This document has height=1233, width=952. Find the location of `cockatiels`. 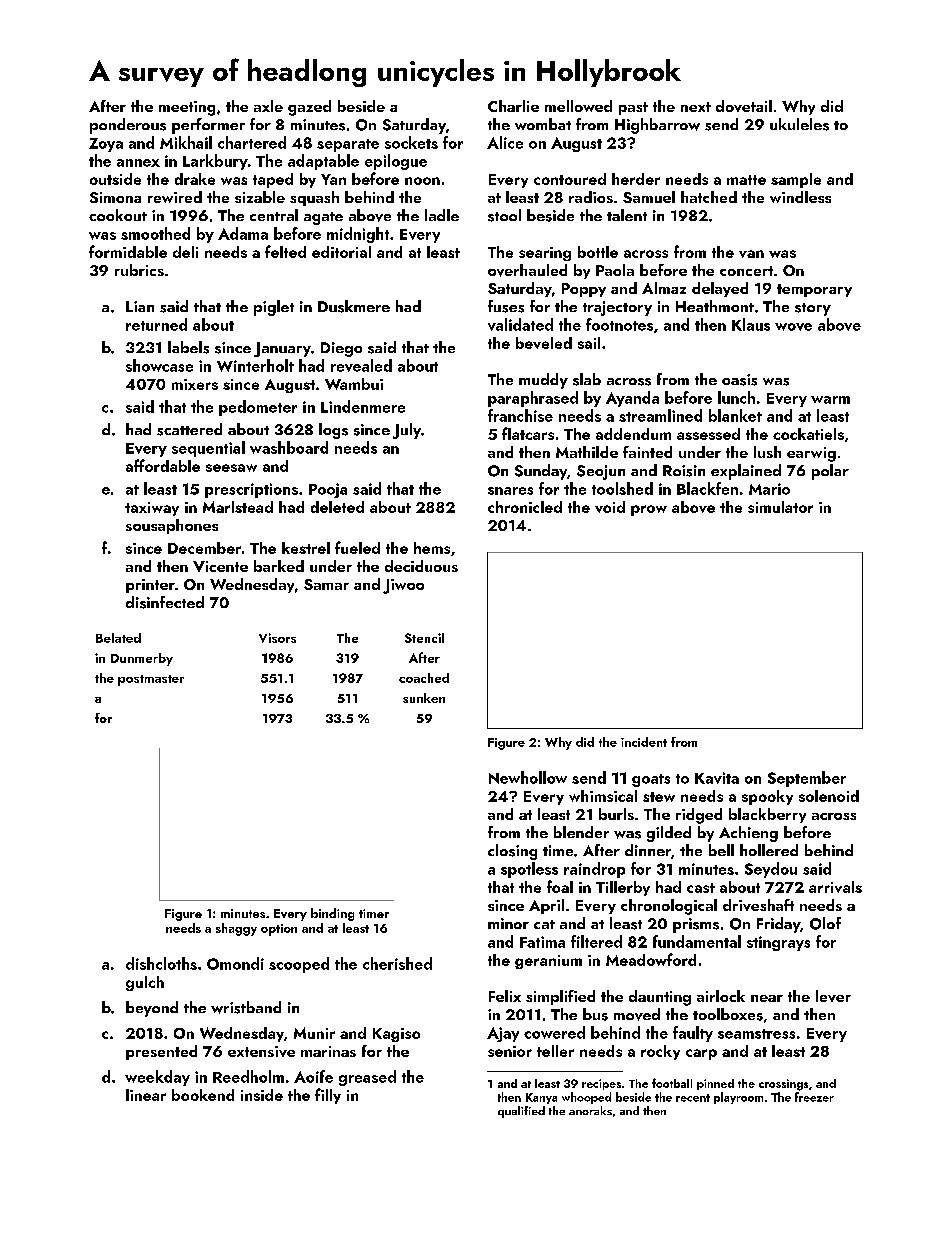

cockatiels is located at coordinates (808, 434).
